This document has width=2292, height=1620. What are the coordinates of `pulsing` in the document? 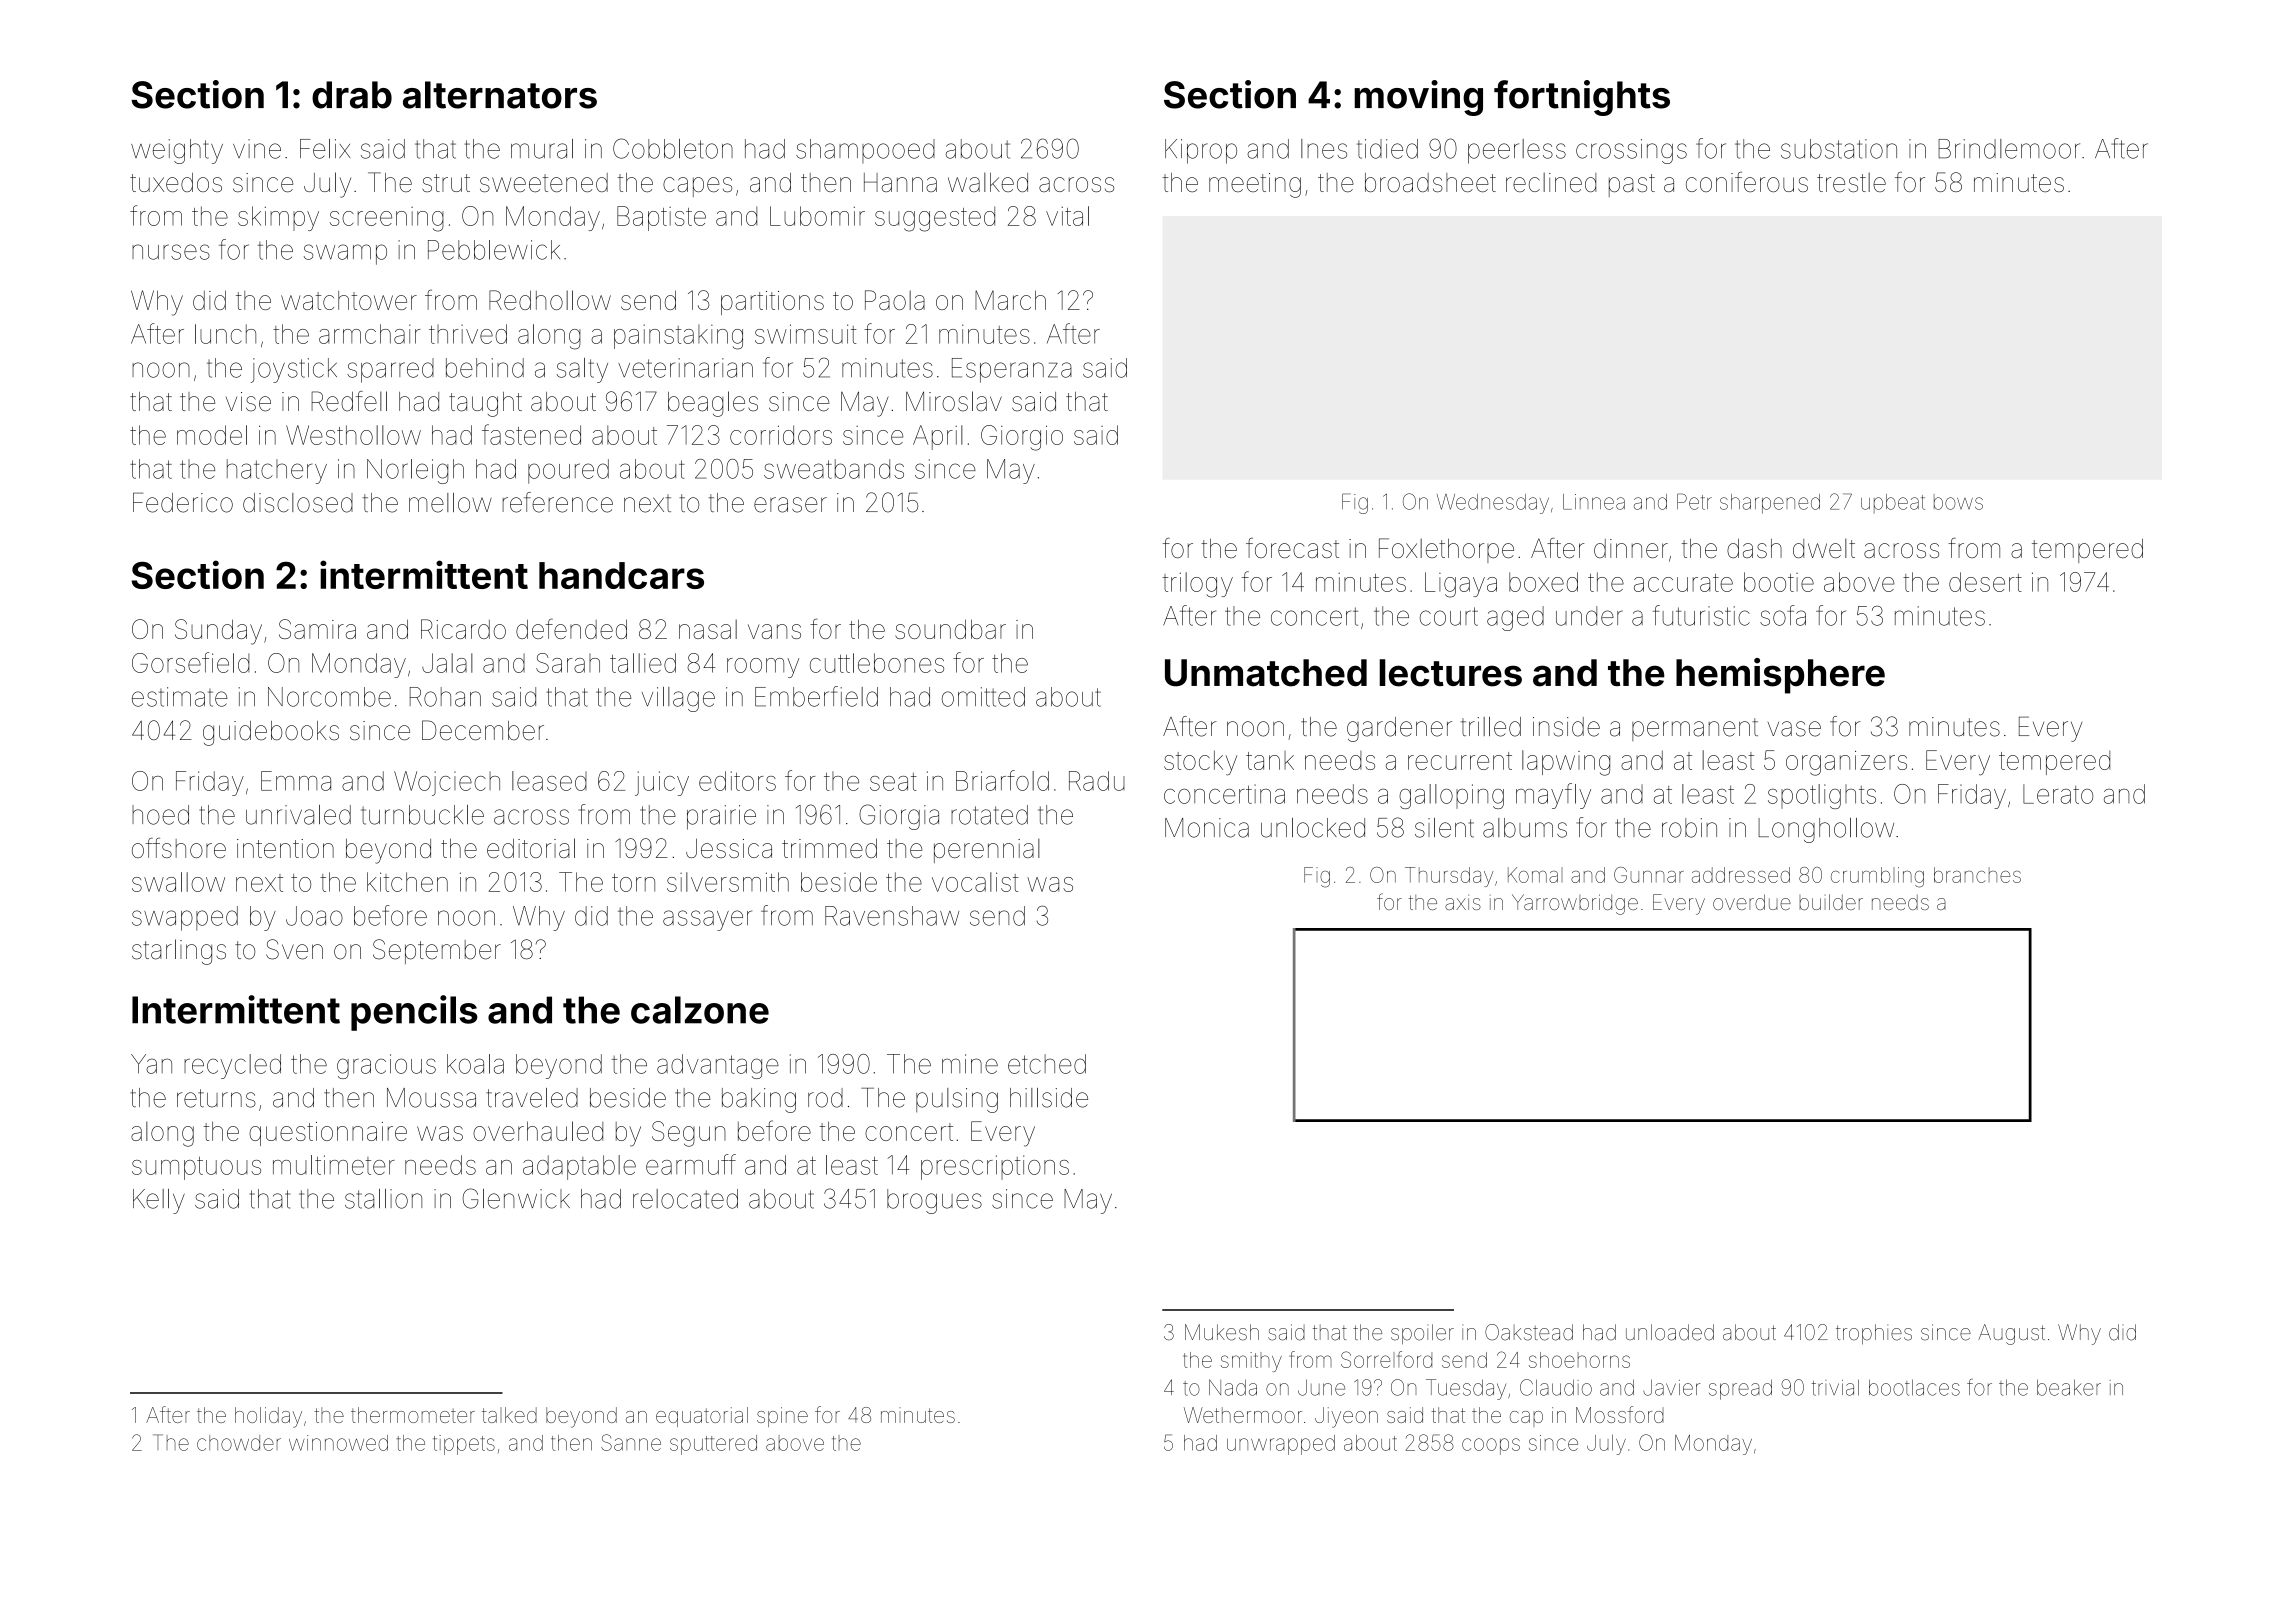 It's located at (957, 1100).
